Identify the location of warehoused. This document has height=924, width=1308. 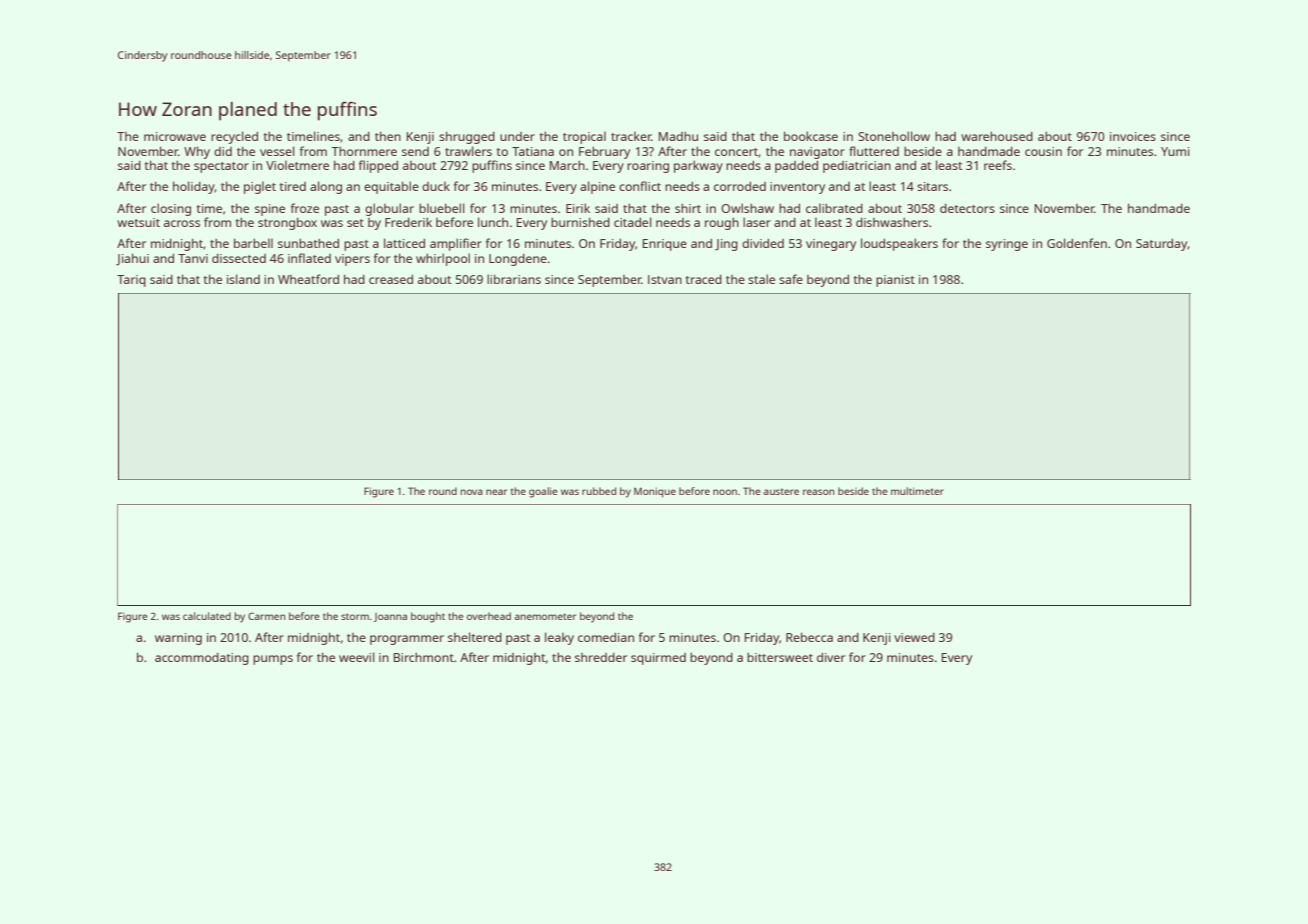
(997, 136).
